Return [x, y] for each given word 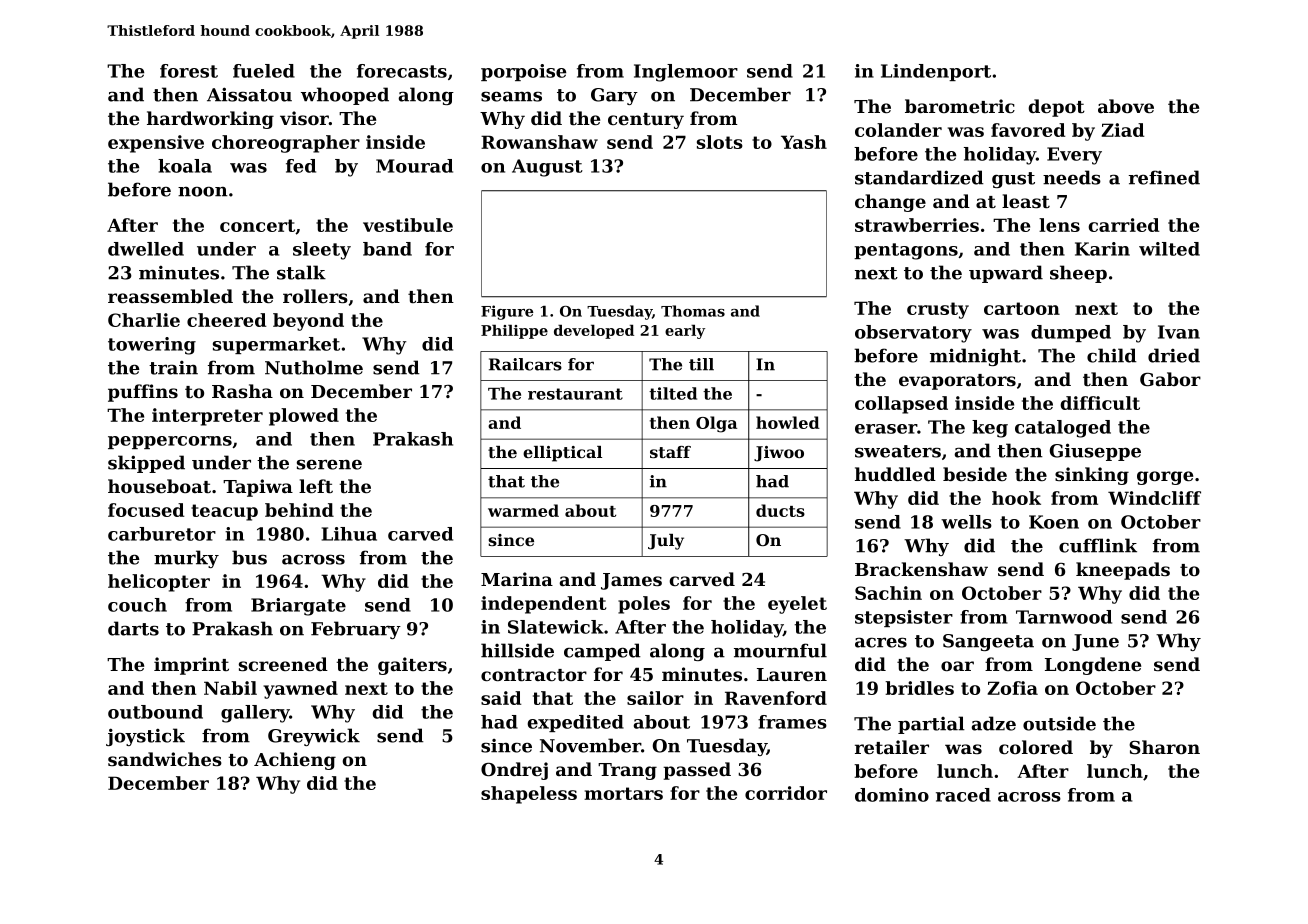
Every [1074, 156]
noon [203, 191]
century [646, 121]
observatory [913, 334]
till [701, 364]
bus [249, 557]
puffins [143, 393]
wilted [1169, 249]
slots [720, 142]
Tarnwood [1064, 617]
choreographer [286, 144]
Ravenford [776, 698]
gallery [255, 714]
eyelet [797, 605]
